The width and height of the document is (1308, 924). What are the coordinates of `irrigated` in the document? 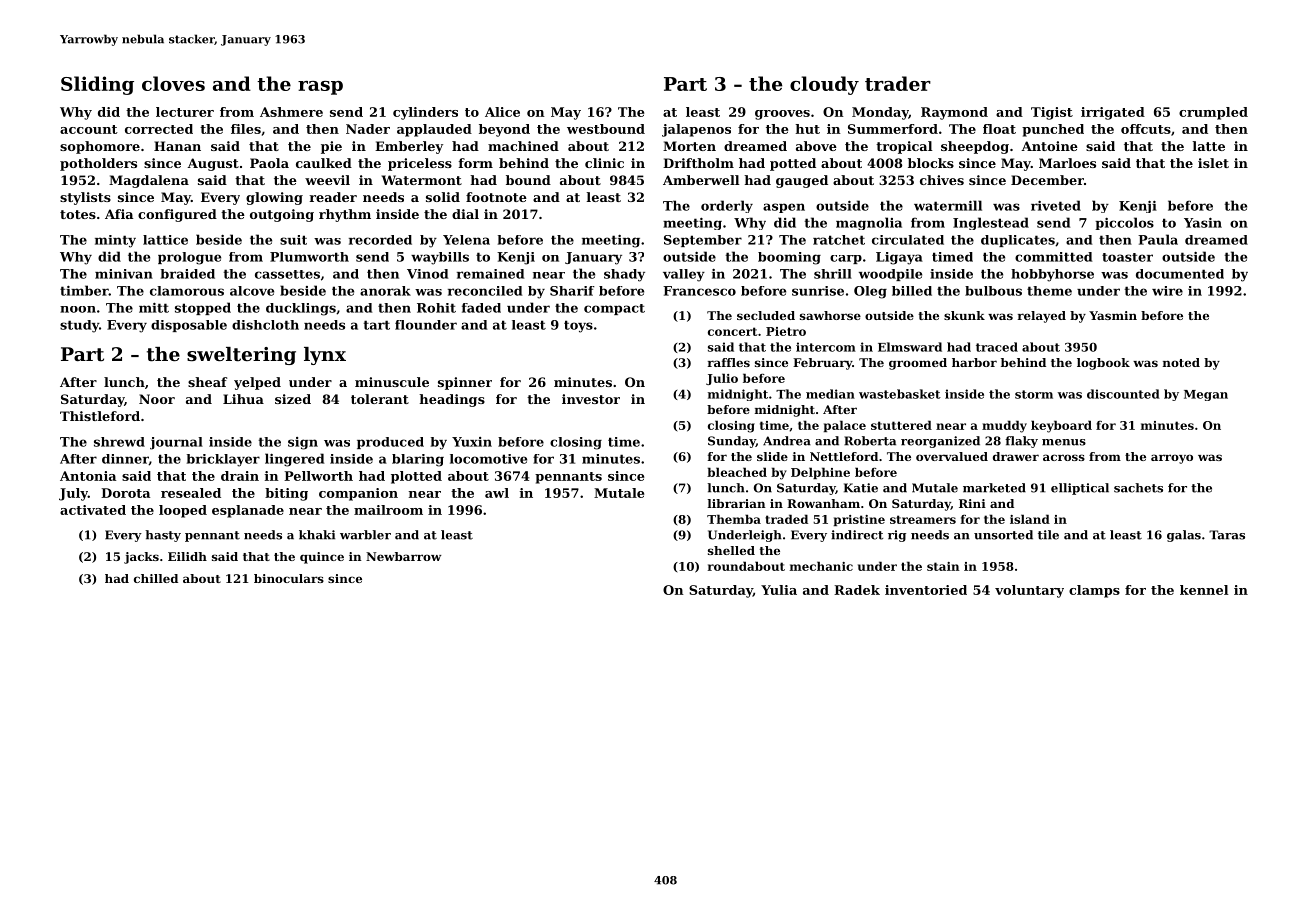 It's located at (1113, 113).
